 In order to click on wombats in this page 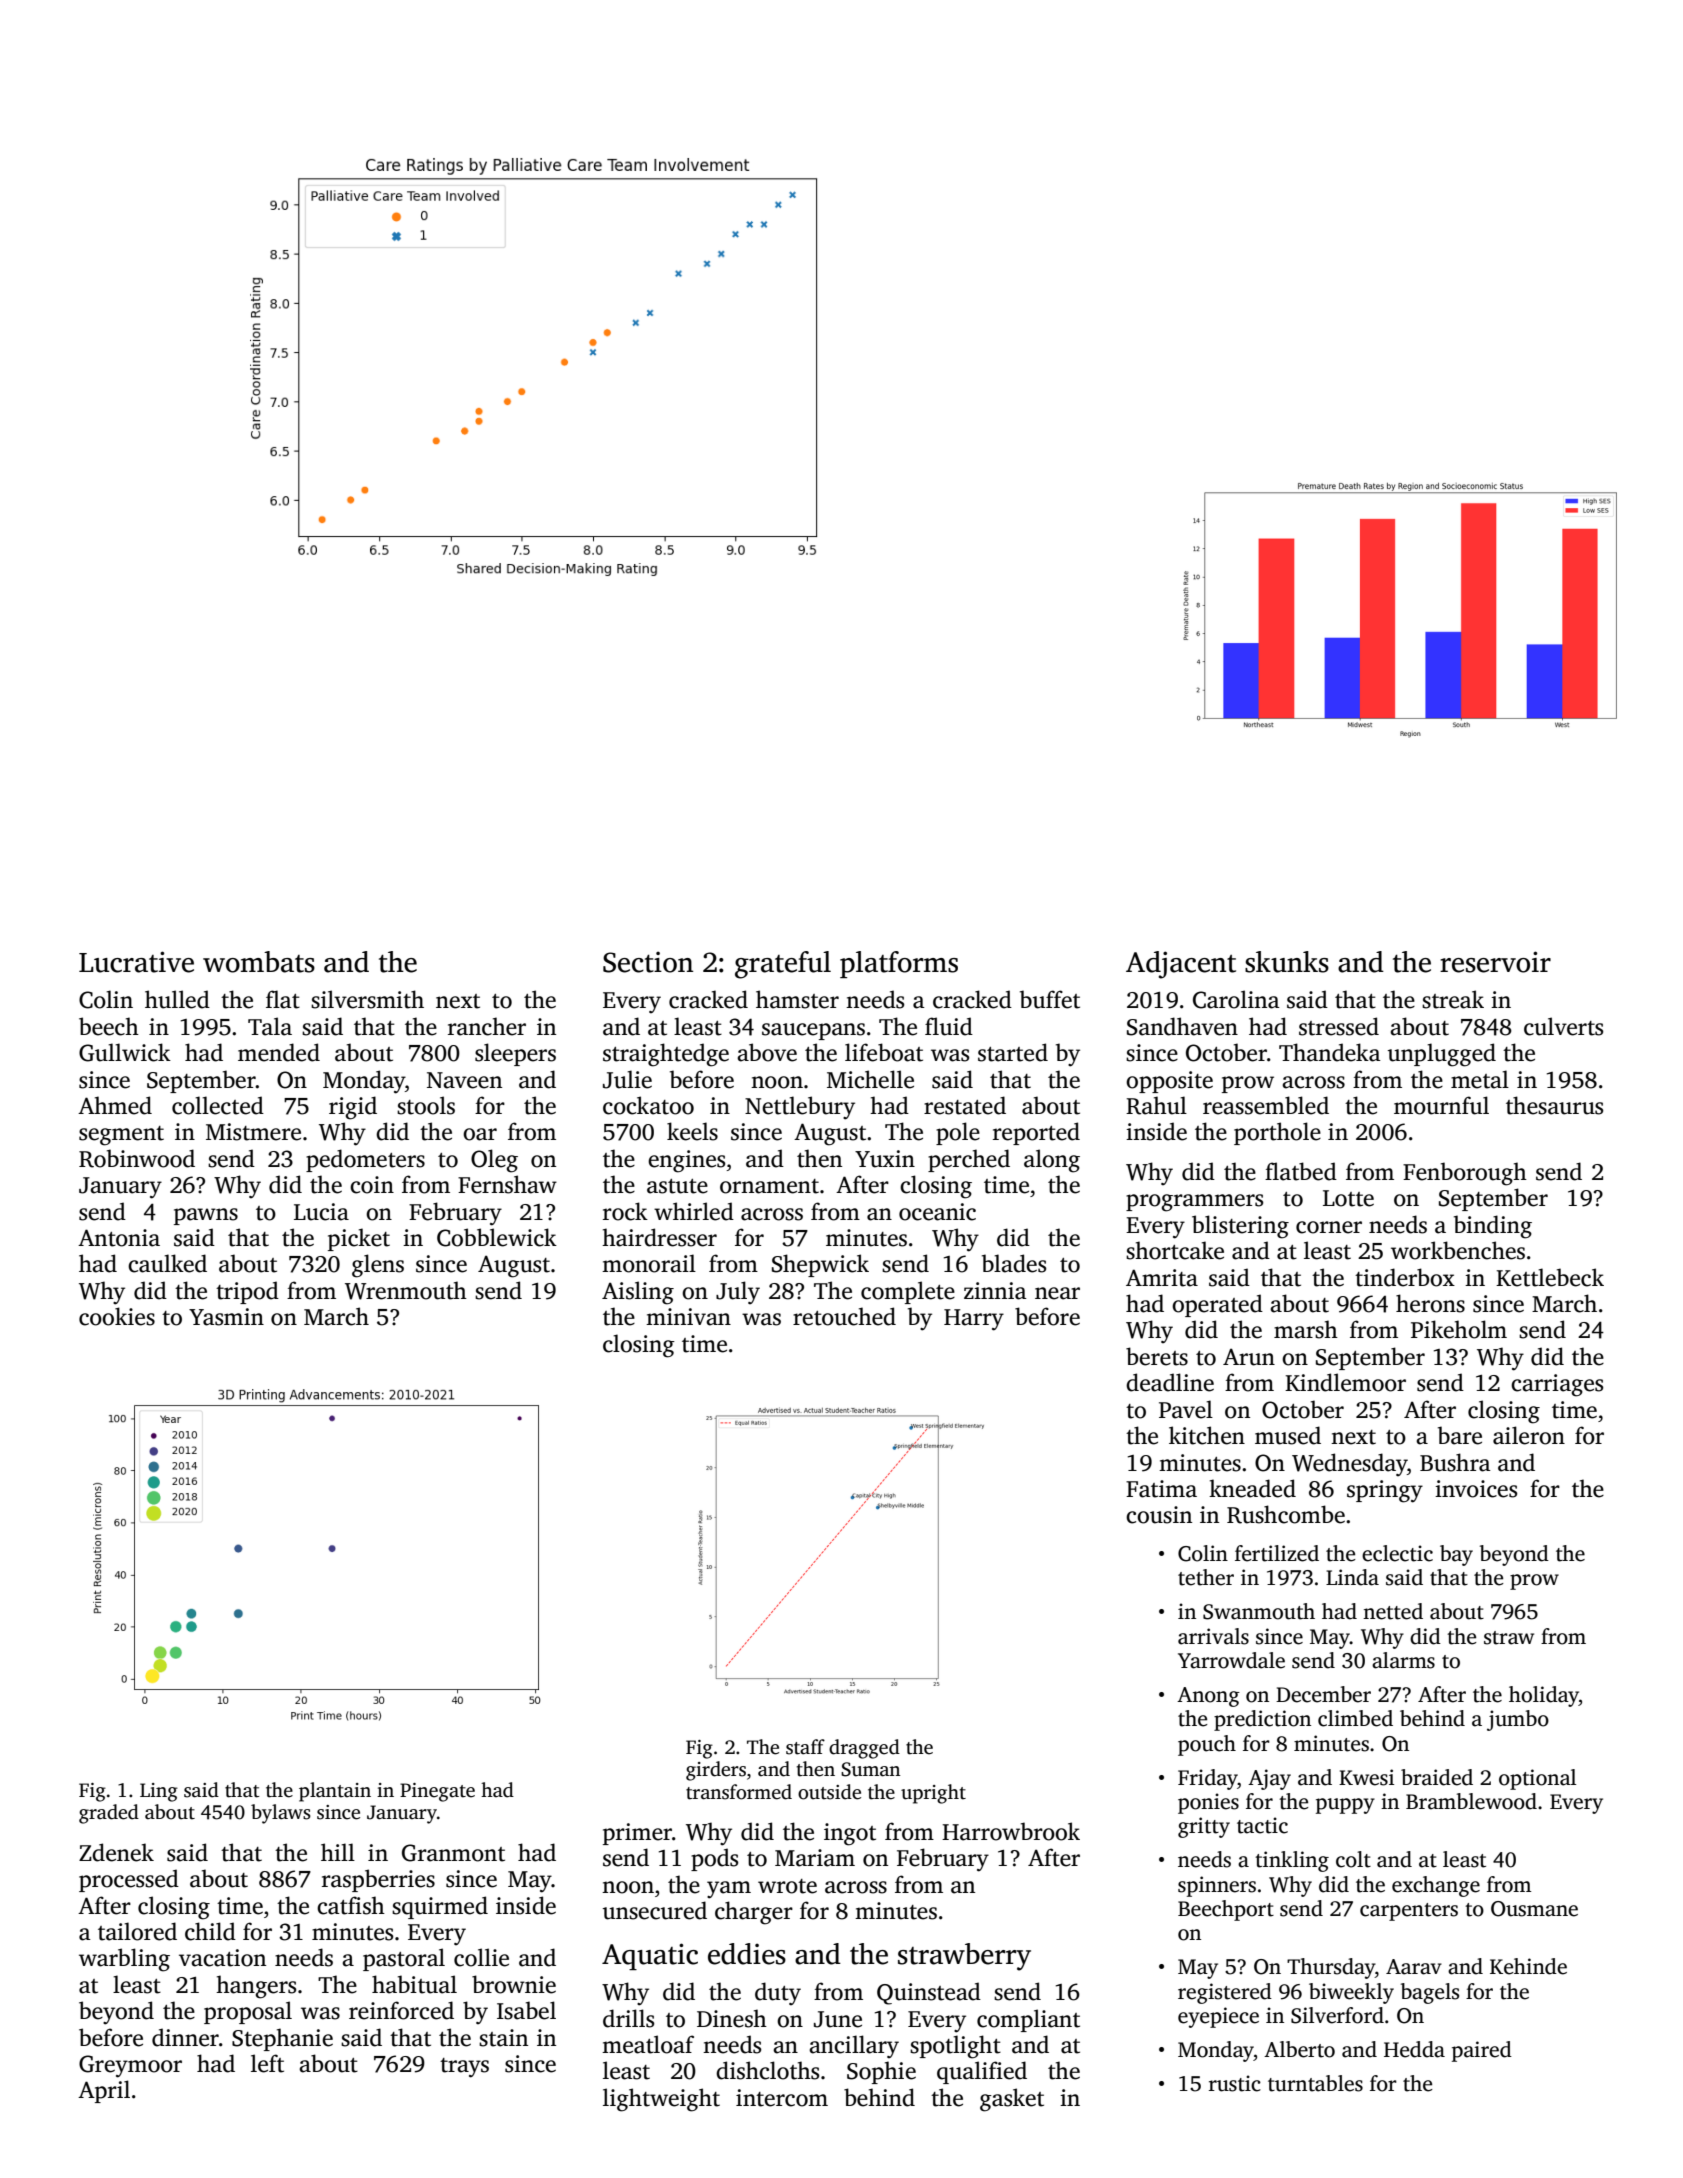, I will do `click(259, 962)`.
